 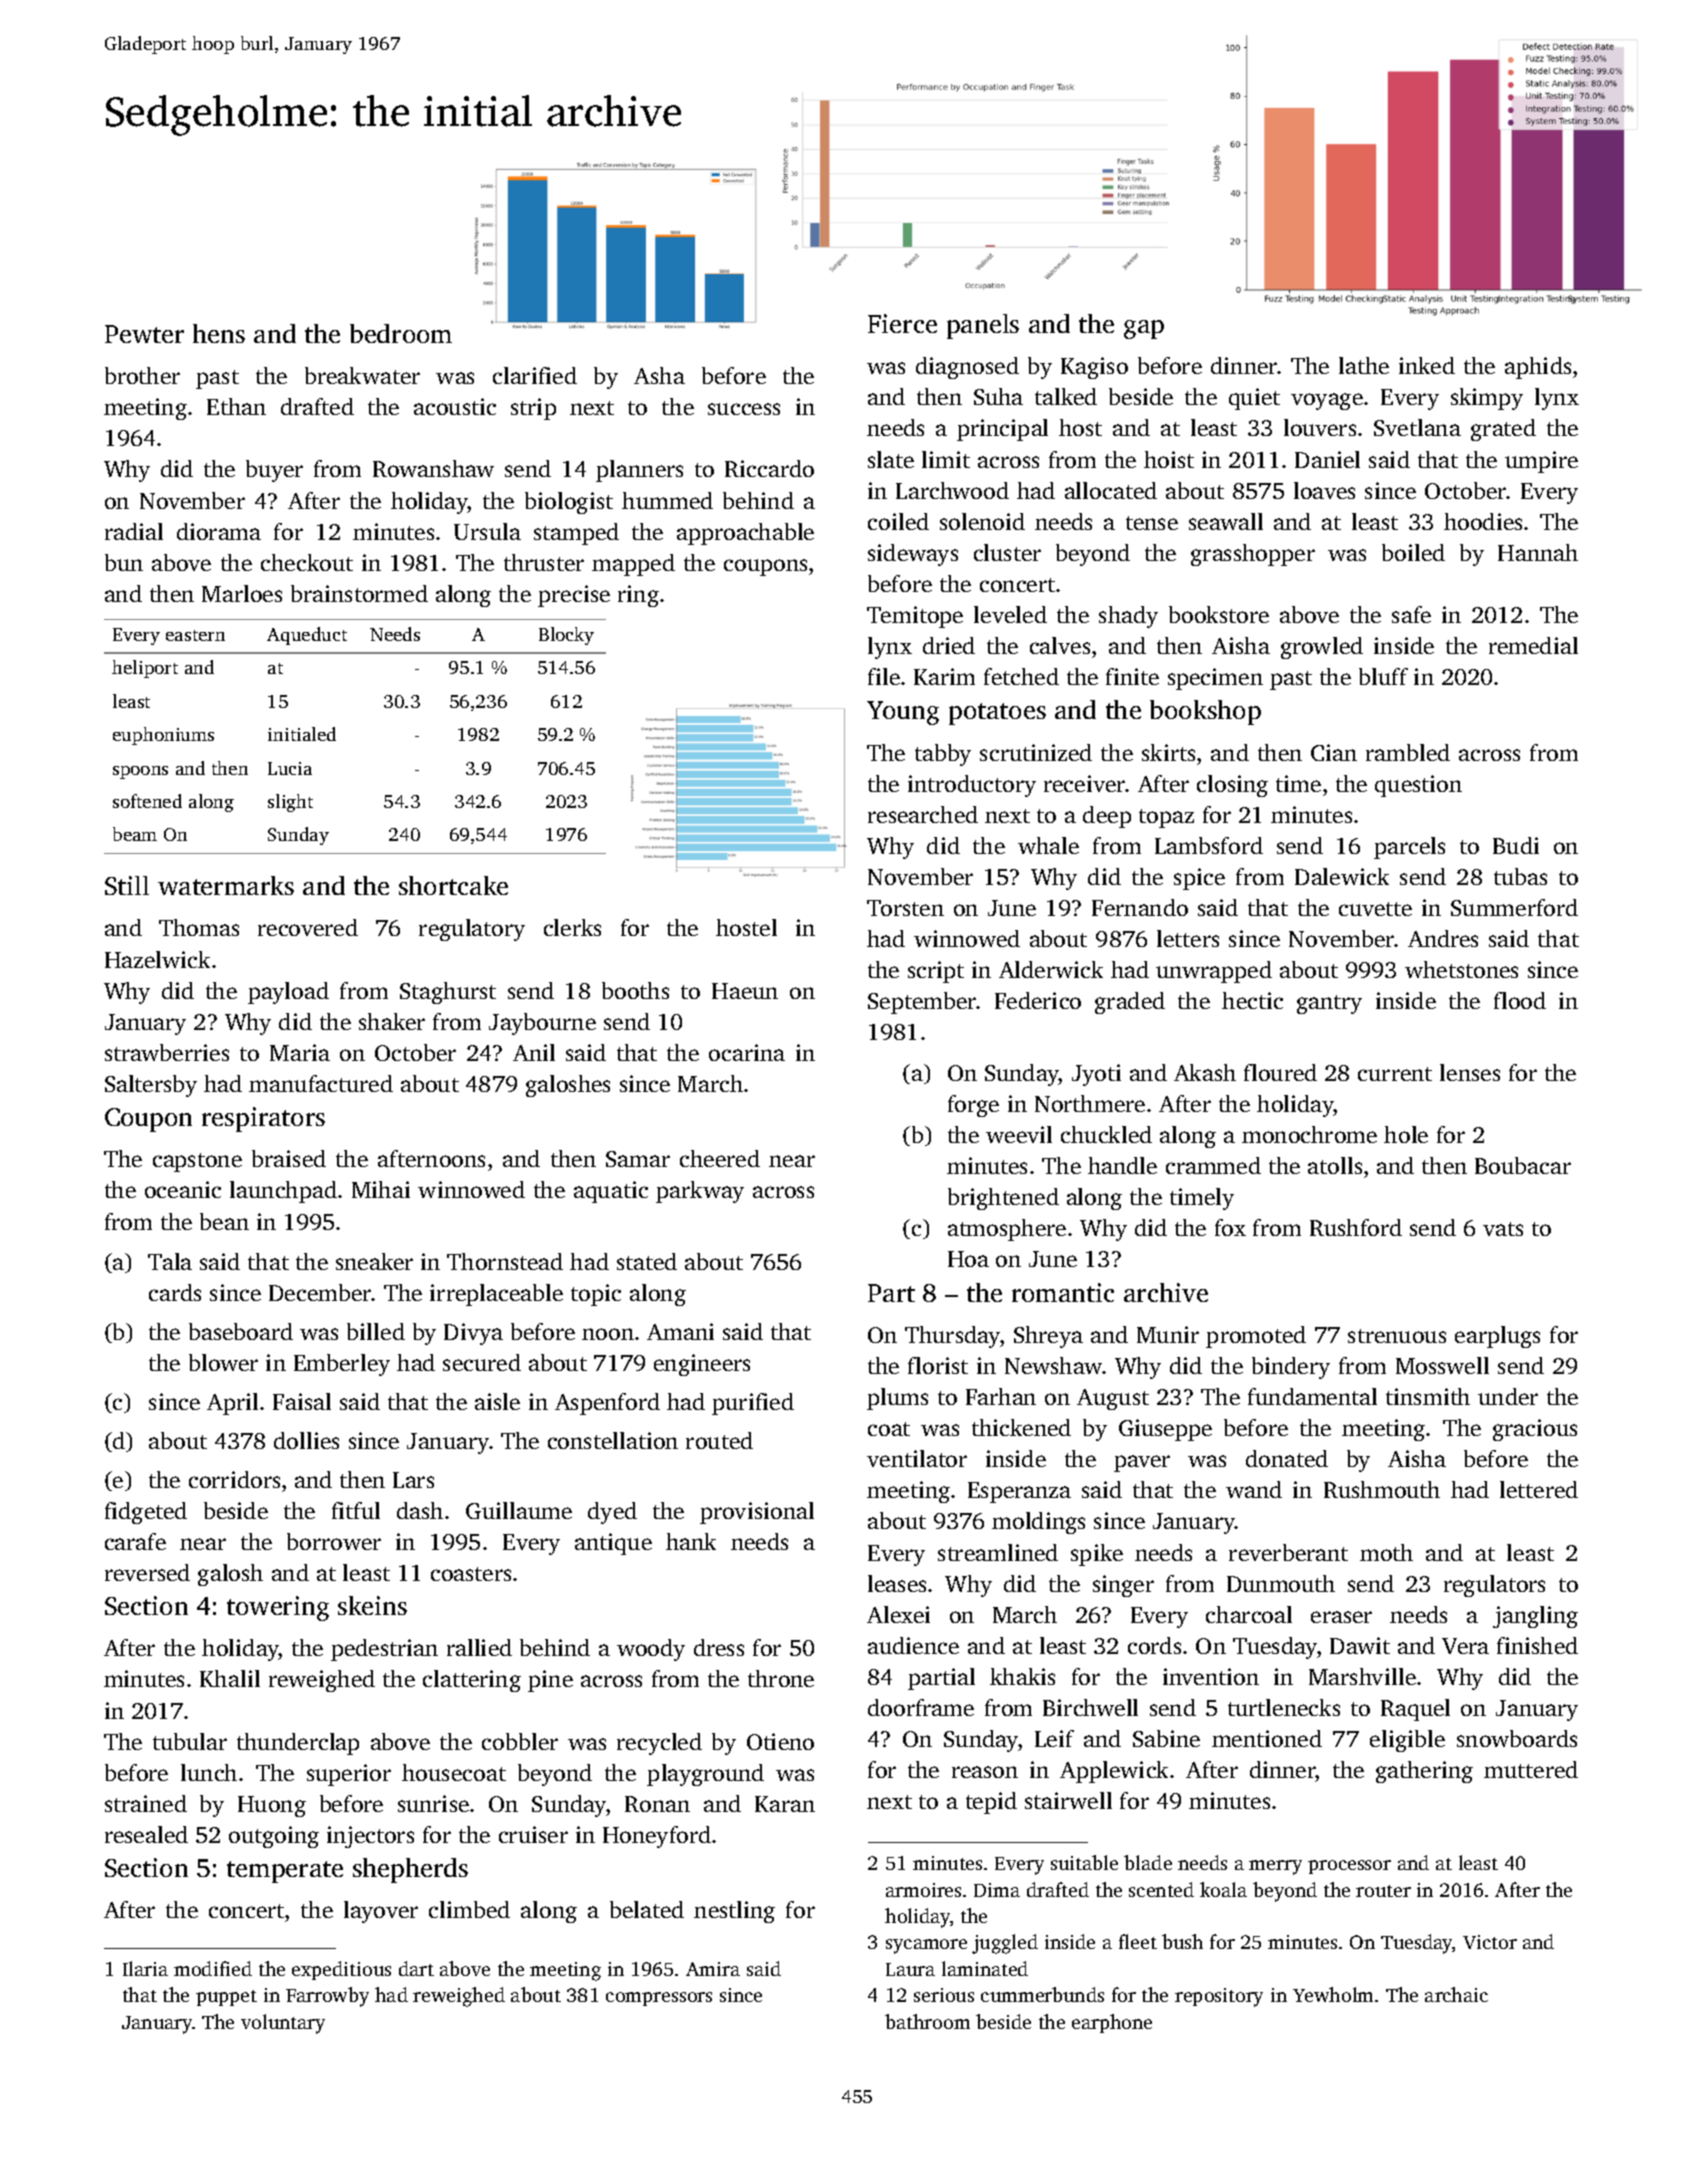 What do you see at coordinates (700, 1192) in the page?
I see `parkway` at bounding box center [700, 1192].
